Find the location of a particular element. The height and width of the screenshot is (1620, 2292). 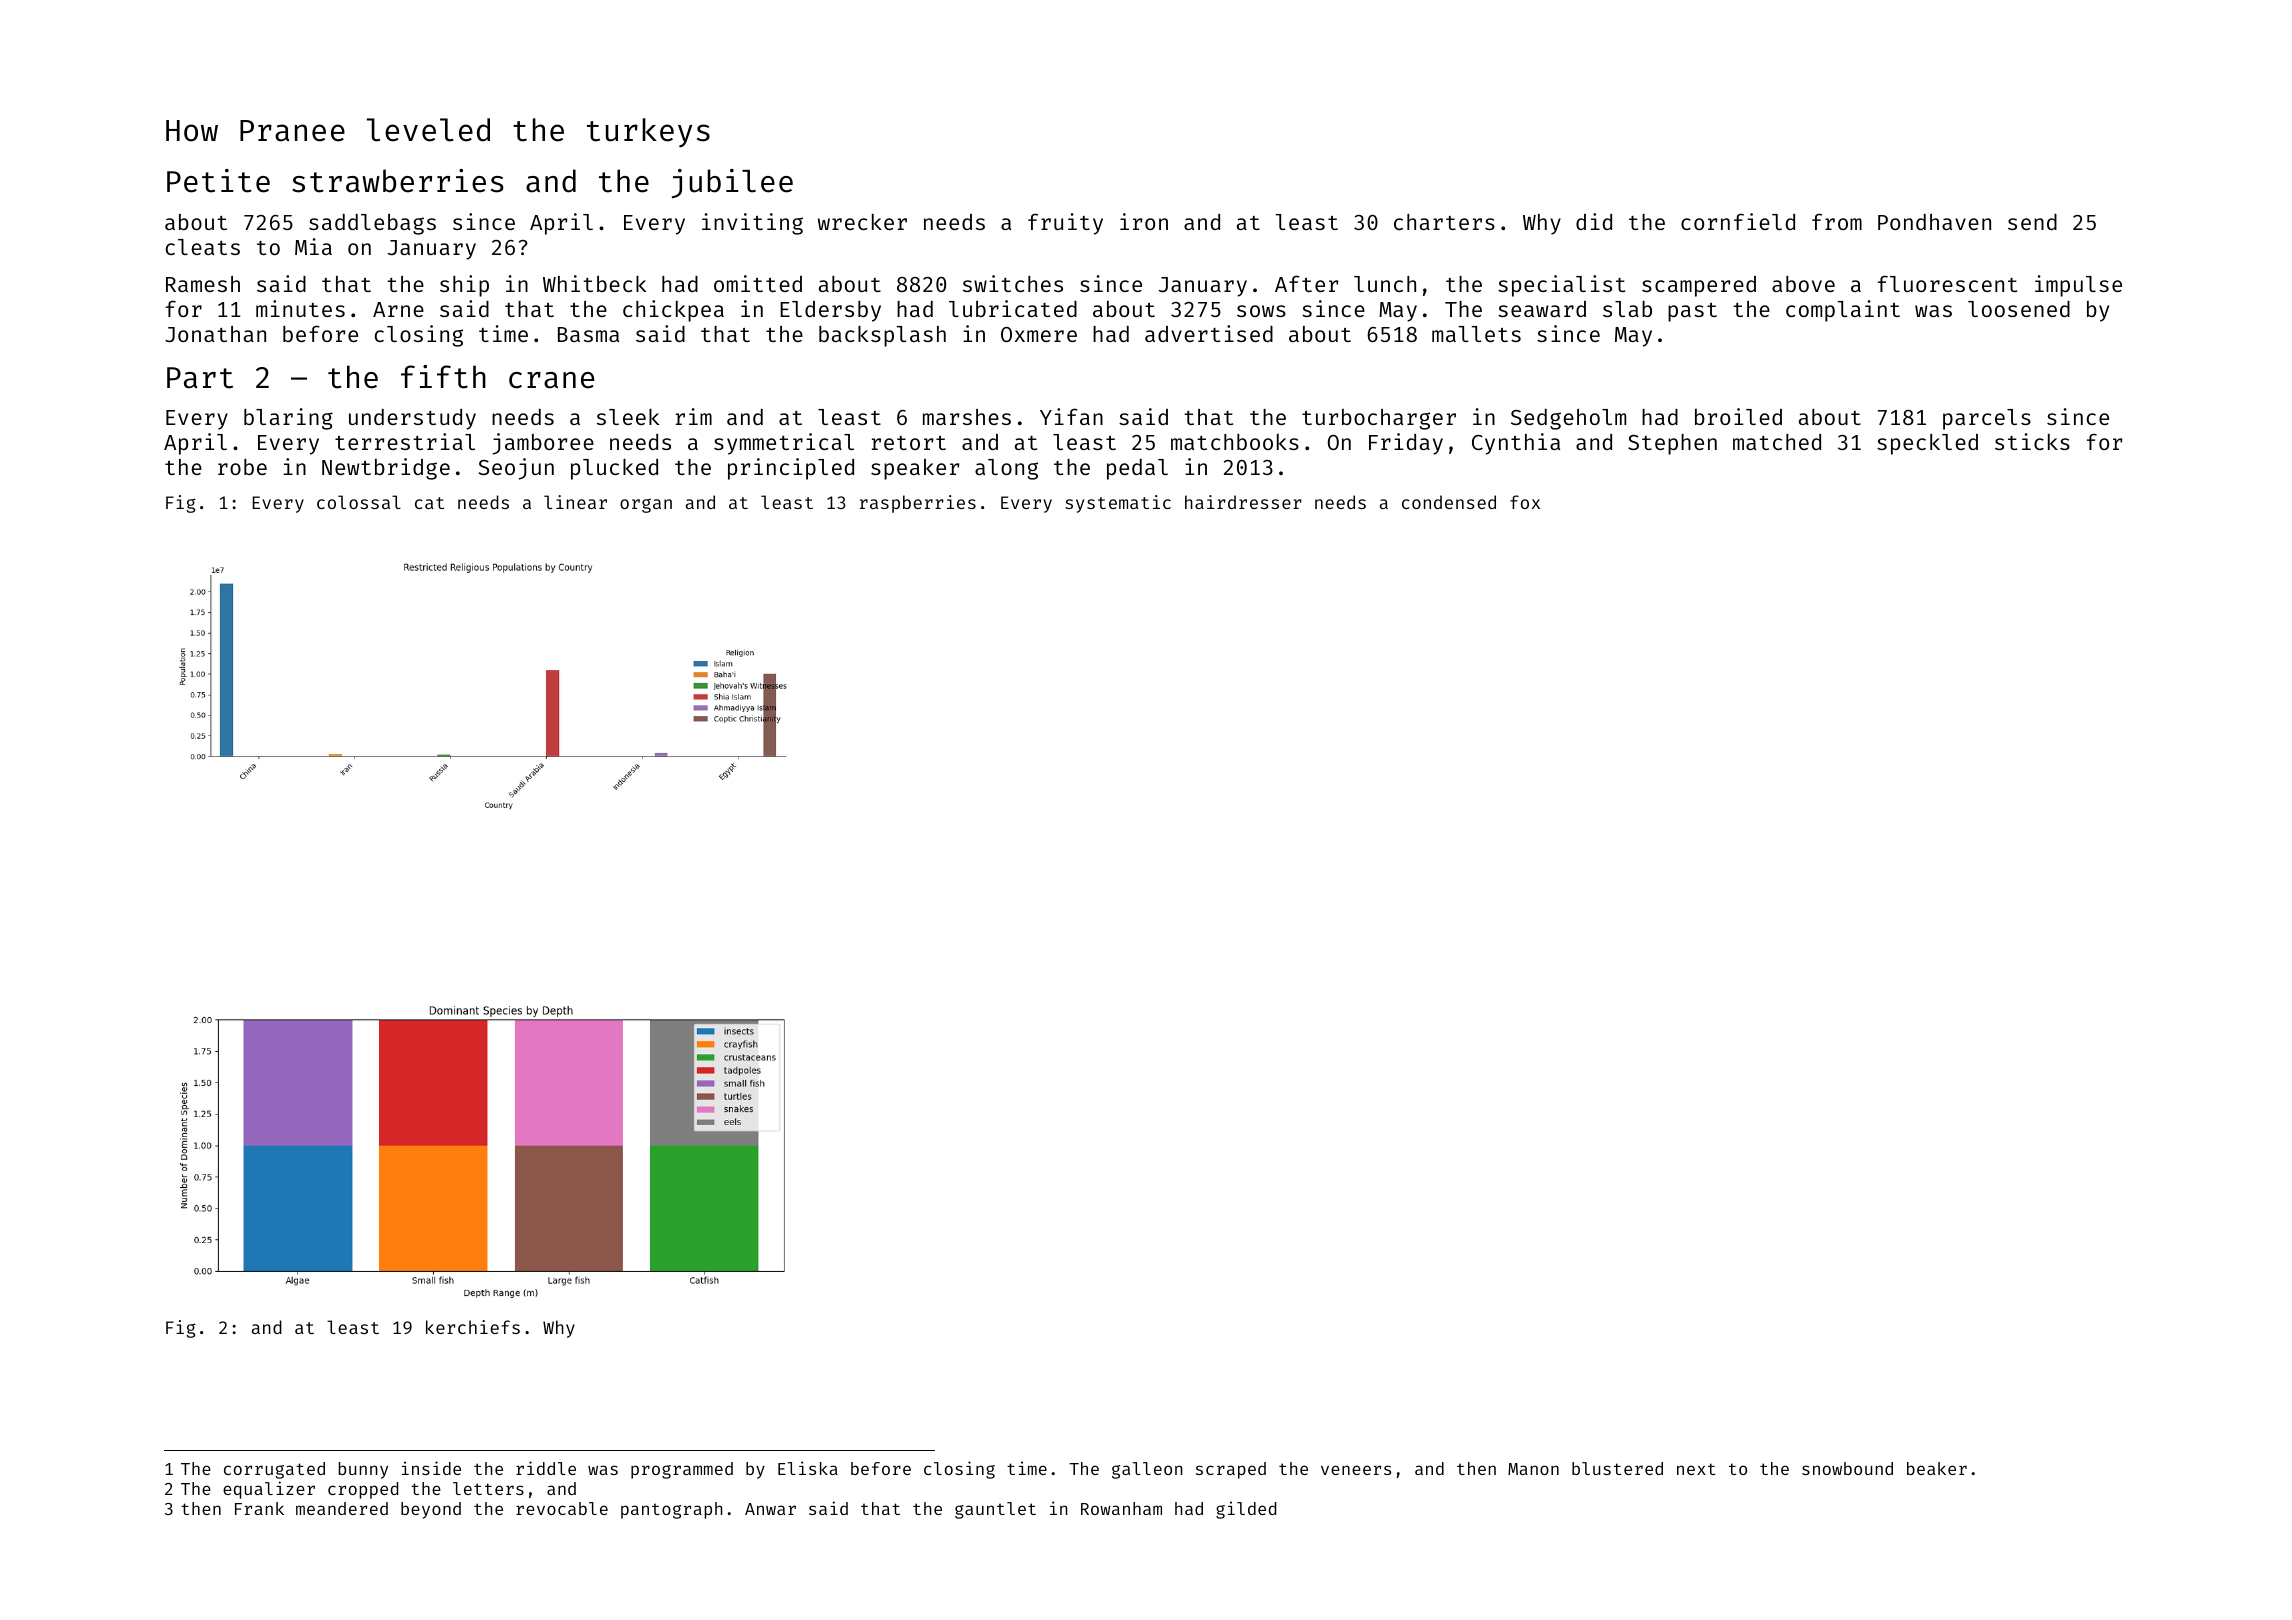

galleon is located at coordinates (1147, 1470).
